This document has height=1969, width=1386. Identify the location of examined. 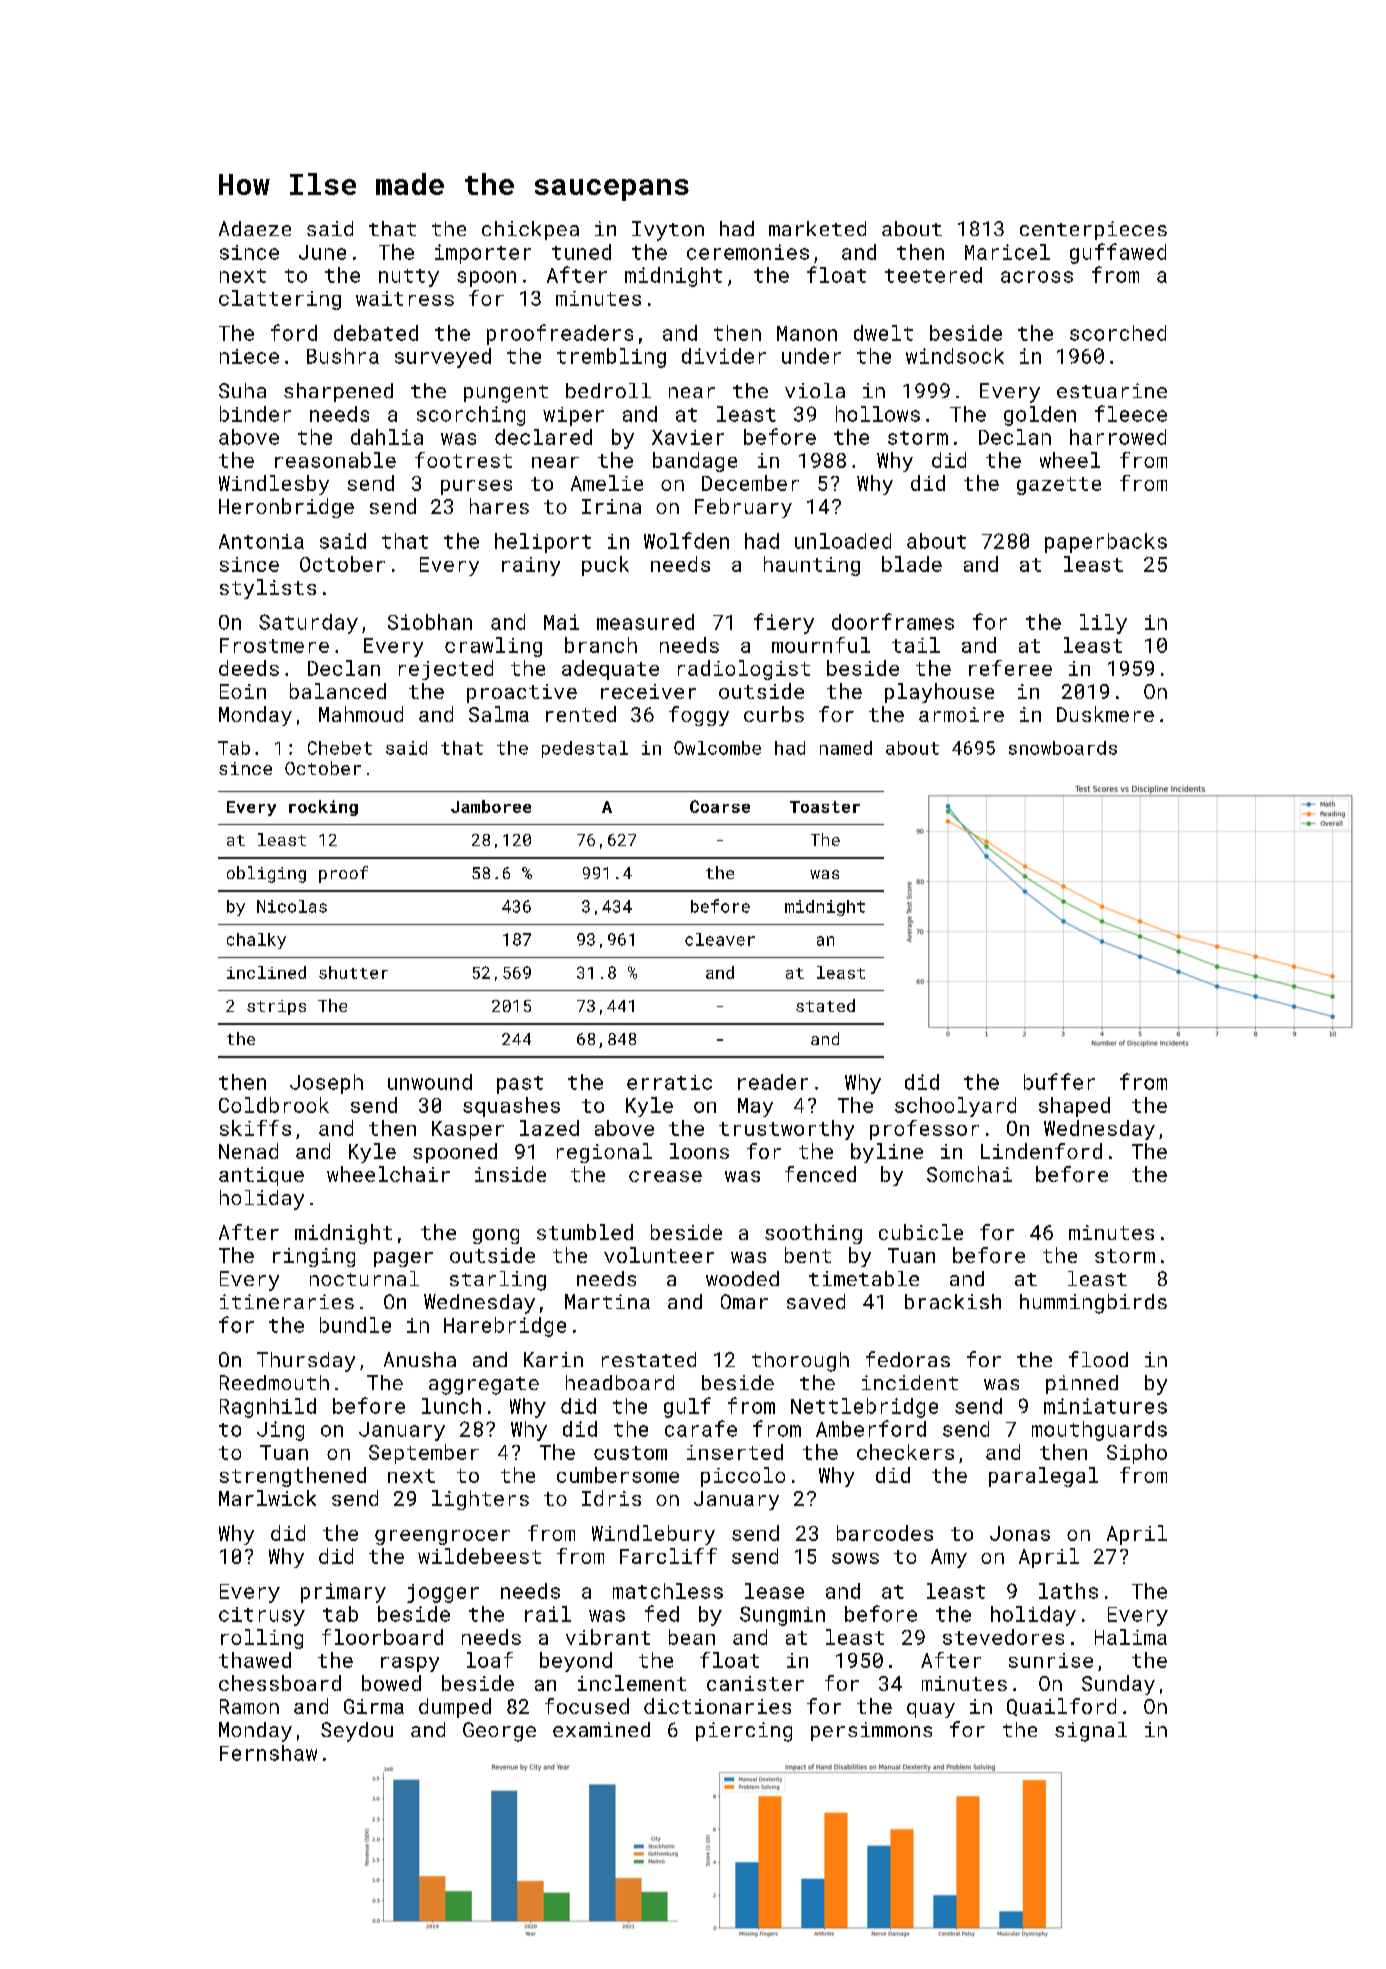
(601, 1729).
